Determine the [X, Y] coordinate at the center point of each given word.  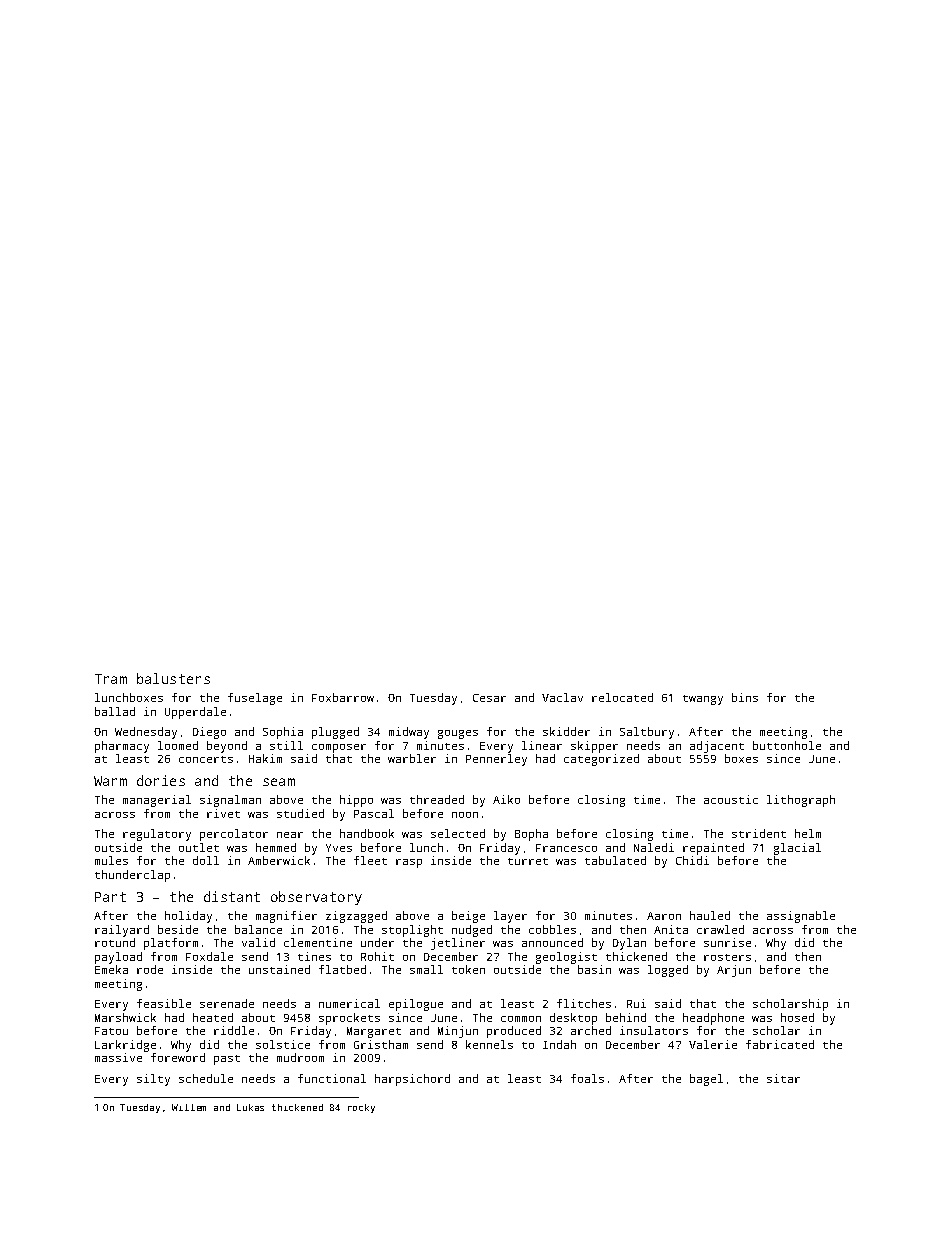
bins [745, 697]
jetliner [458, 944]
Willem [189, 1107]
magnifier [286, 917]
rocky [361, 1108]
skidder [566, 731]
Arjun [734, 971]
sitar [783, 1078]
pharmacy [122, 747]
